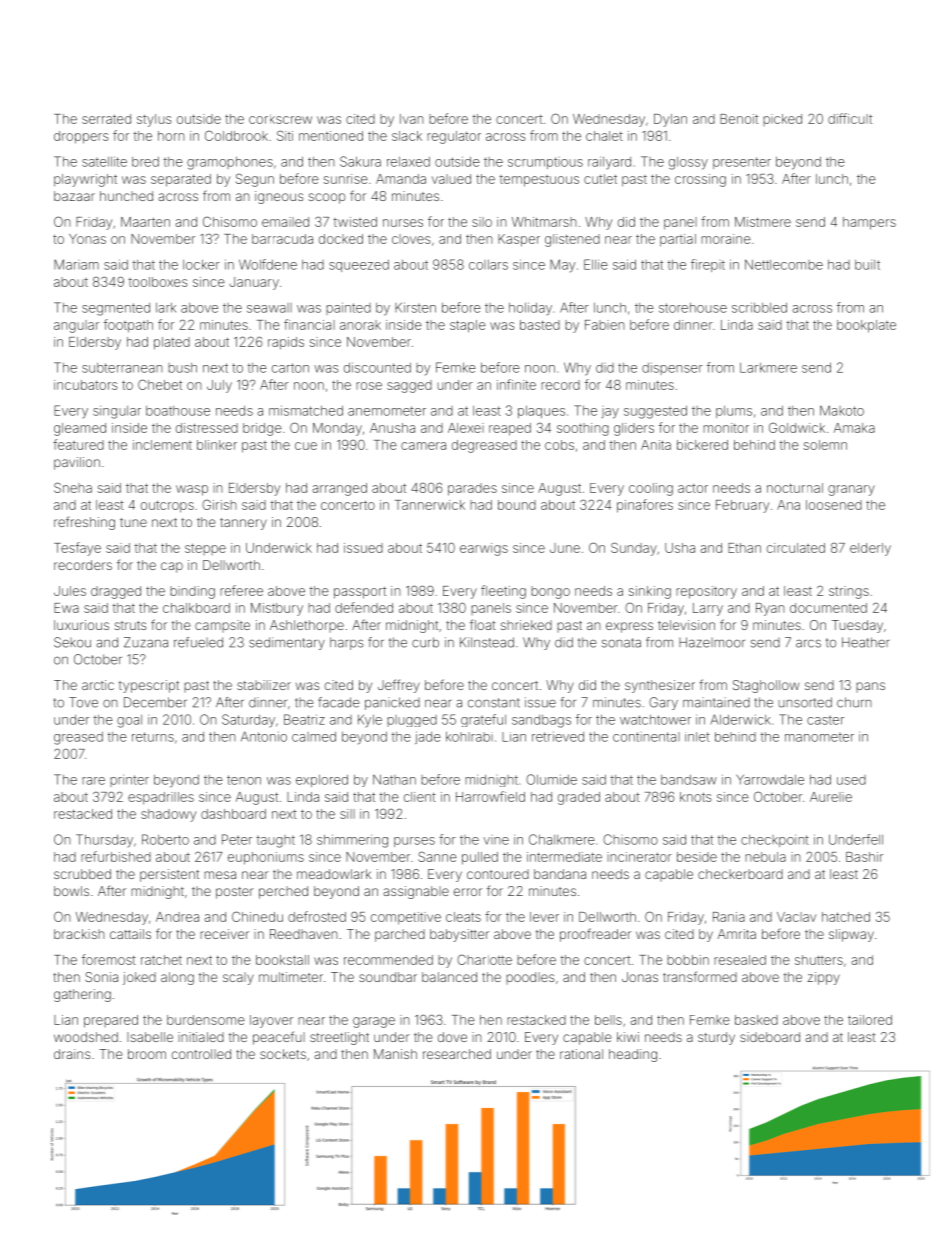 The image size is (952, 1233). What do you see at coordinates (93, 781) in the screenshot?
I see `rare` at bounding box center [93, 781].
